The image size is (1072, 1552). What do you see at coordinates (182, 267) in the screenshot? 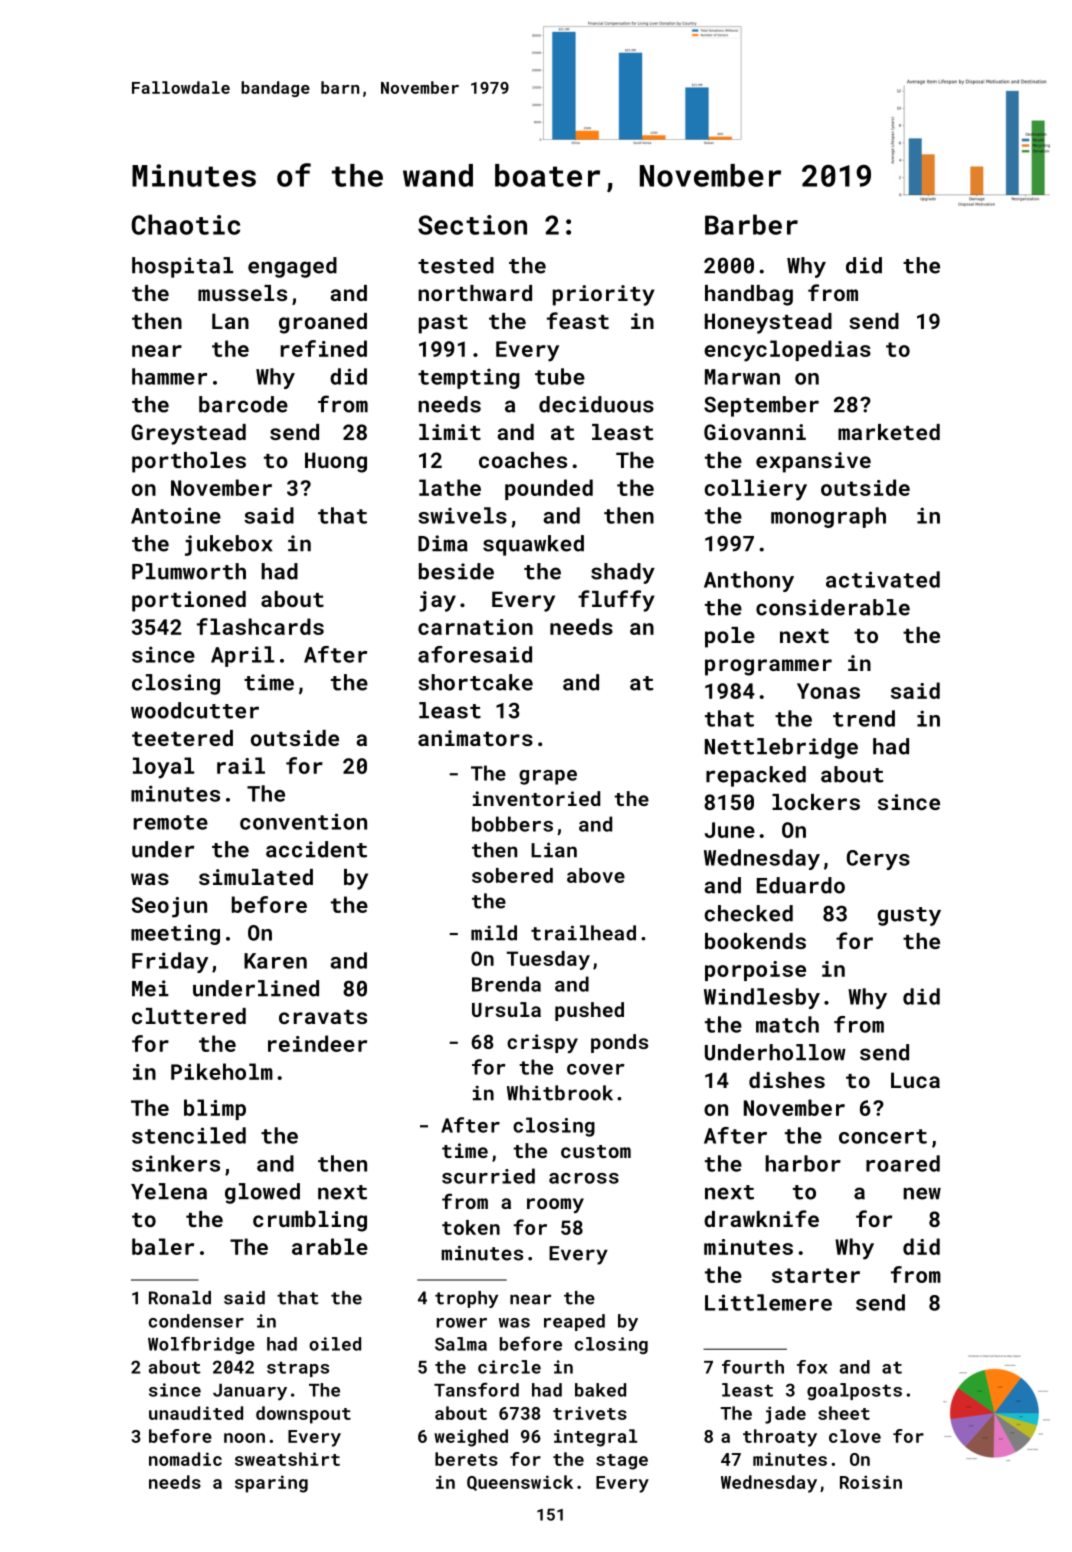
I see `hospital` at bounding box center [182, 267].
